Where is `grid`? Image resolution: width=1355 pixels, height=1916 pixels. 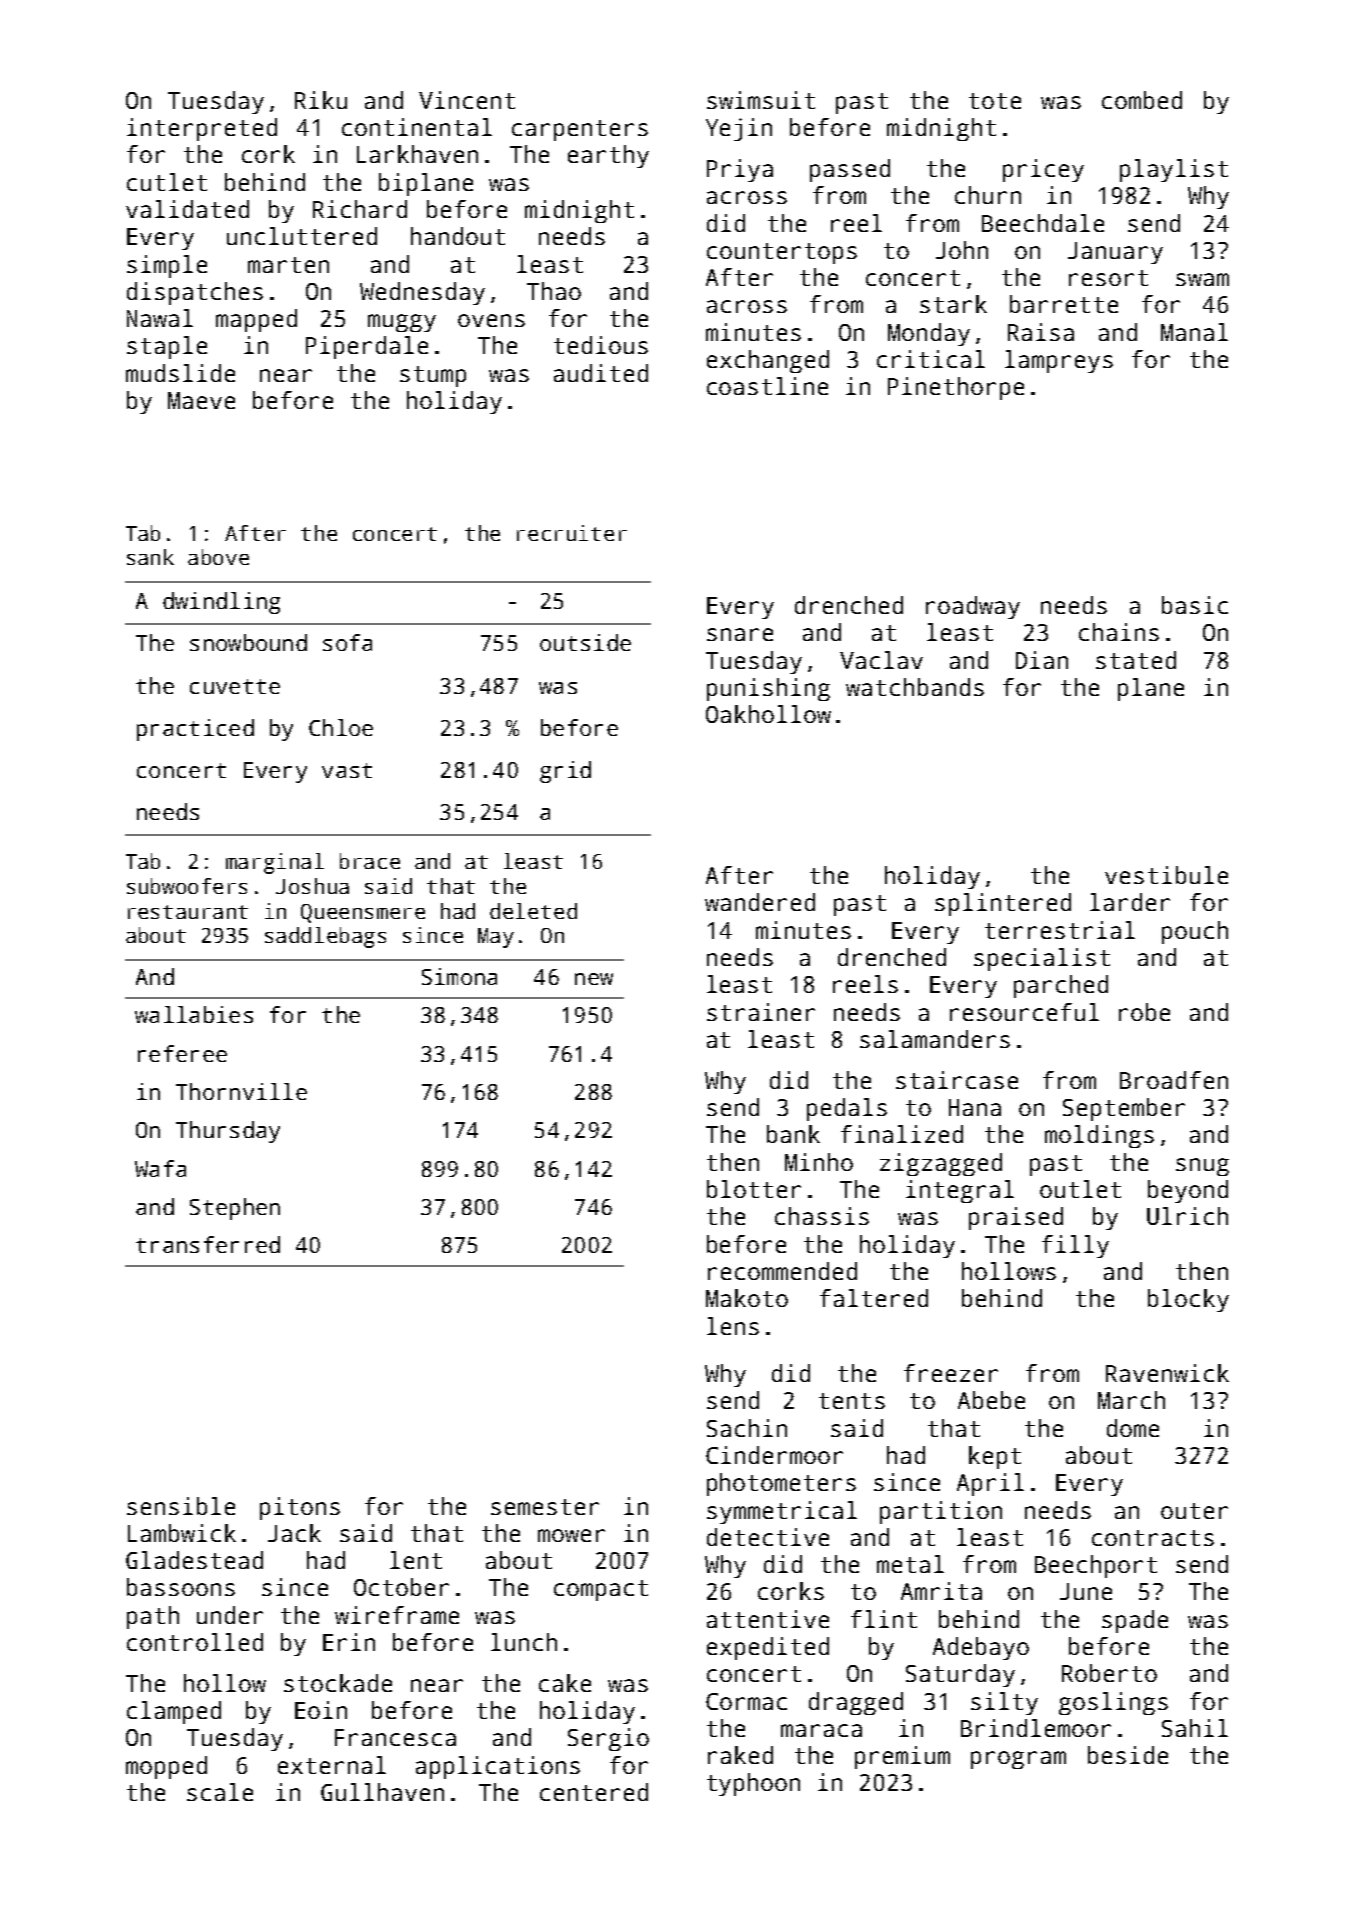
grid is located at coordinates (565, 772).
